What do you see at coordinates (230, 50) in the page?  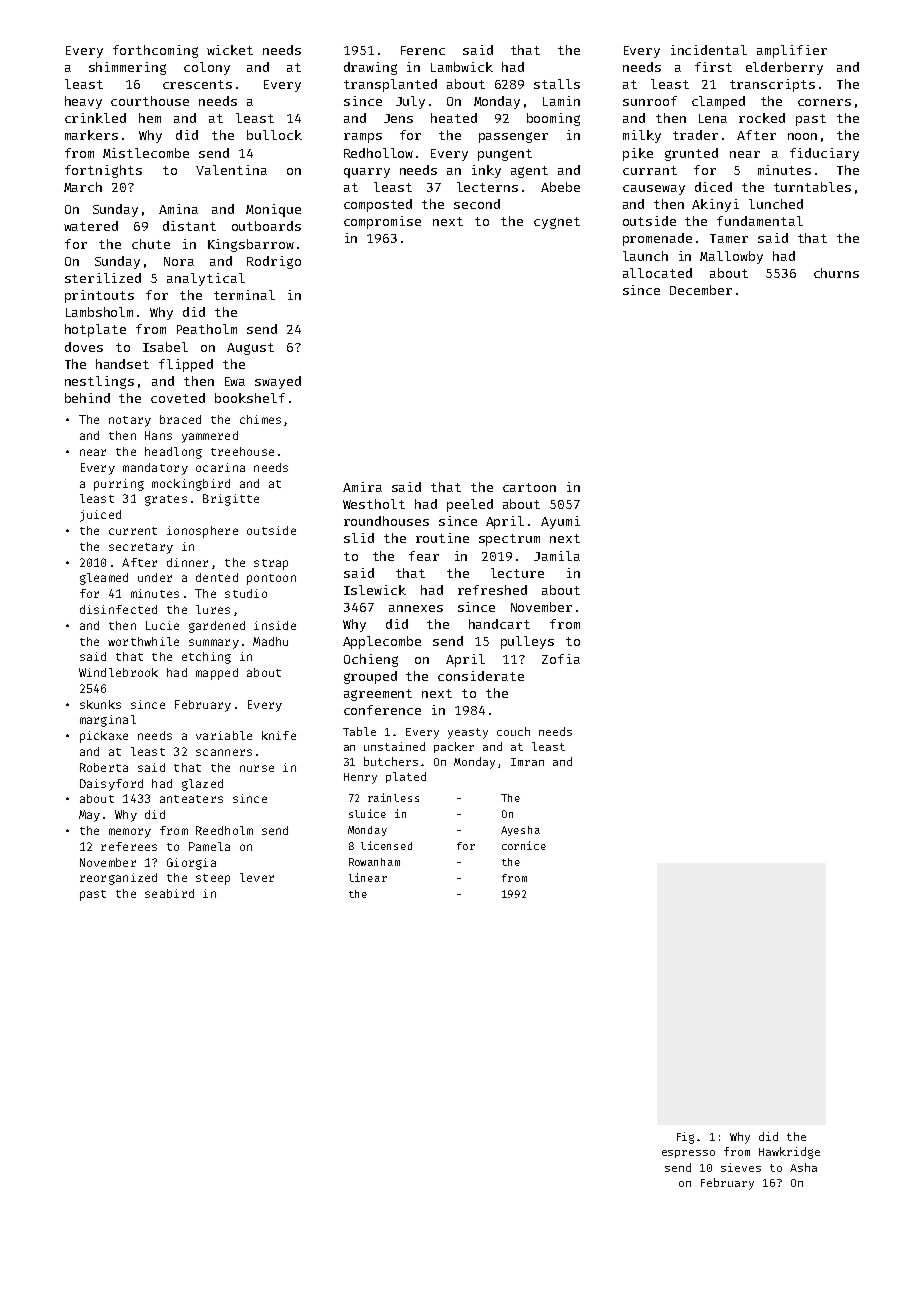 I see `wicket` at bounding box center [230, 50].
